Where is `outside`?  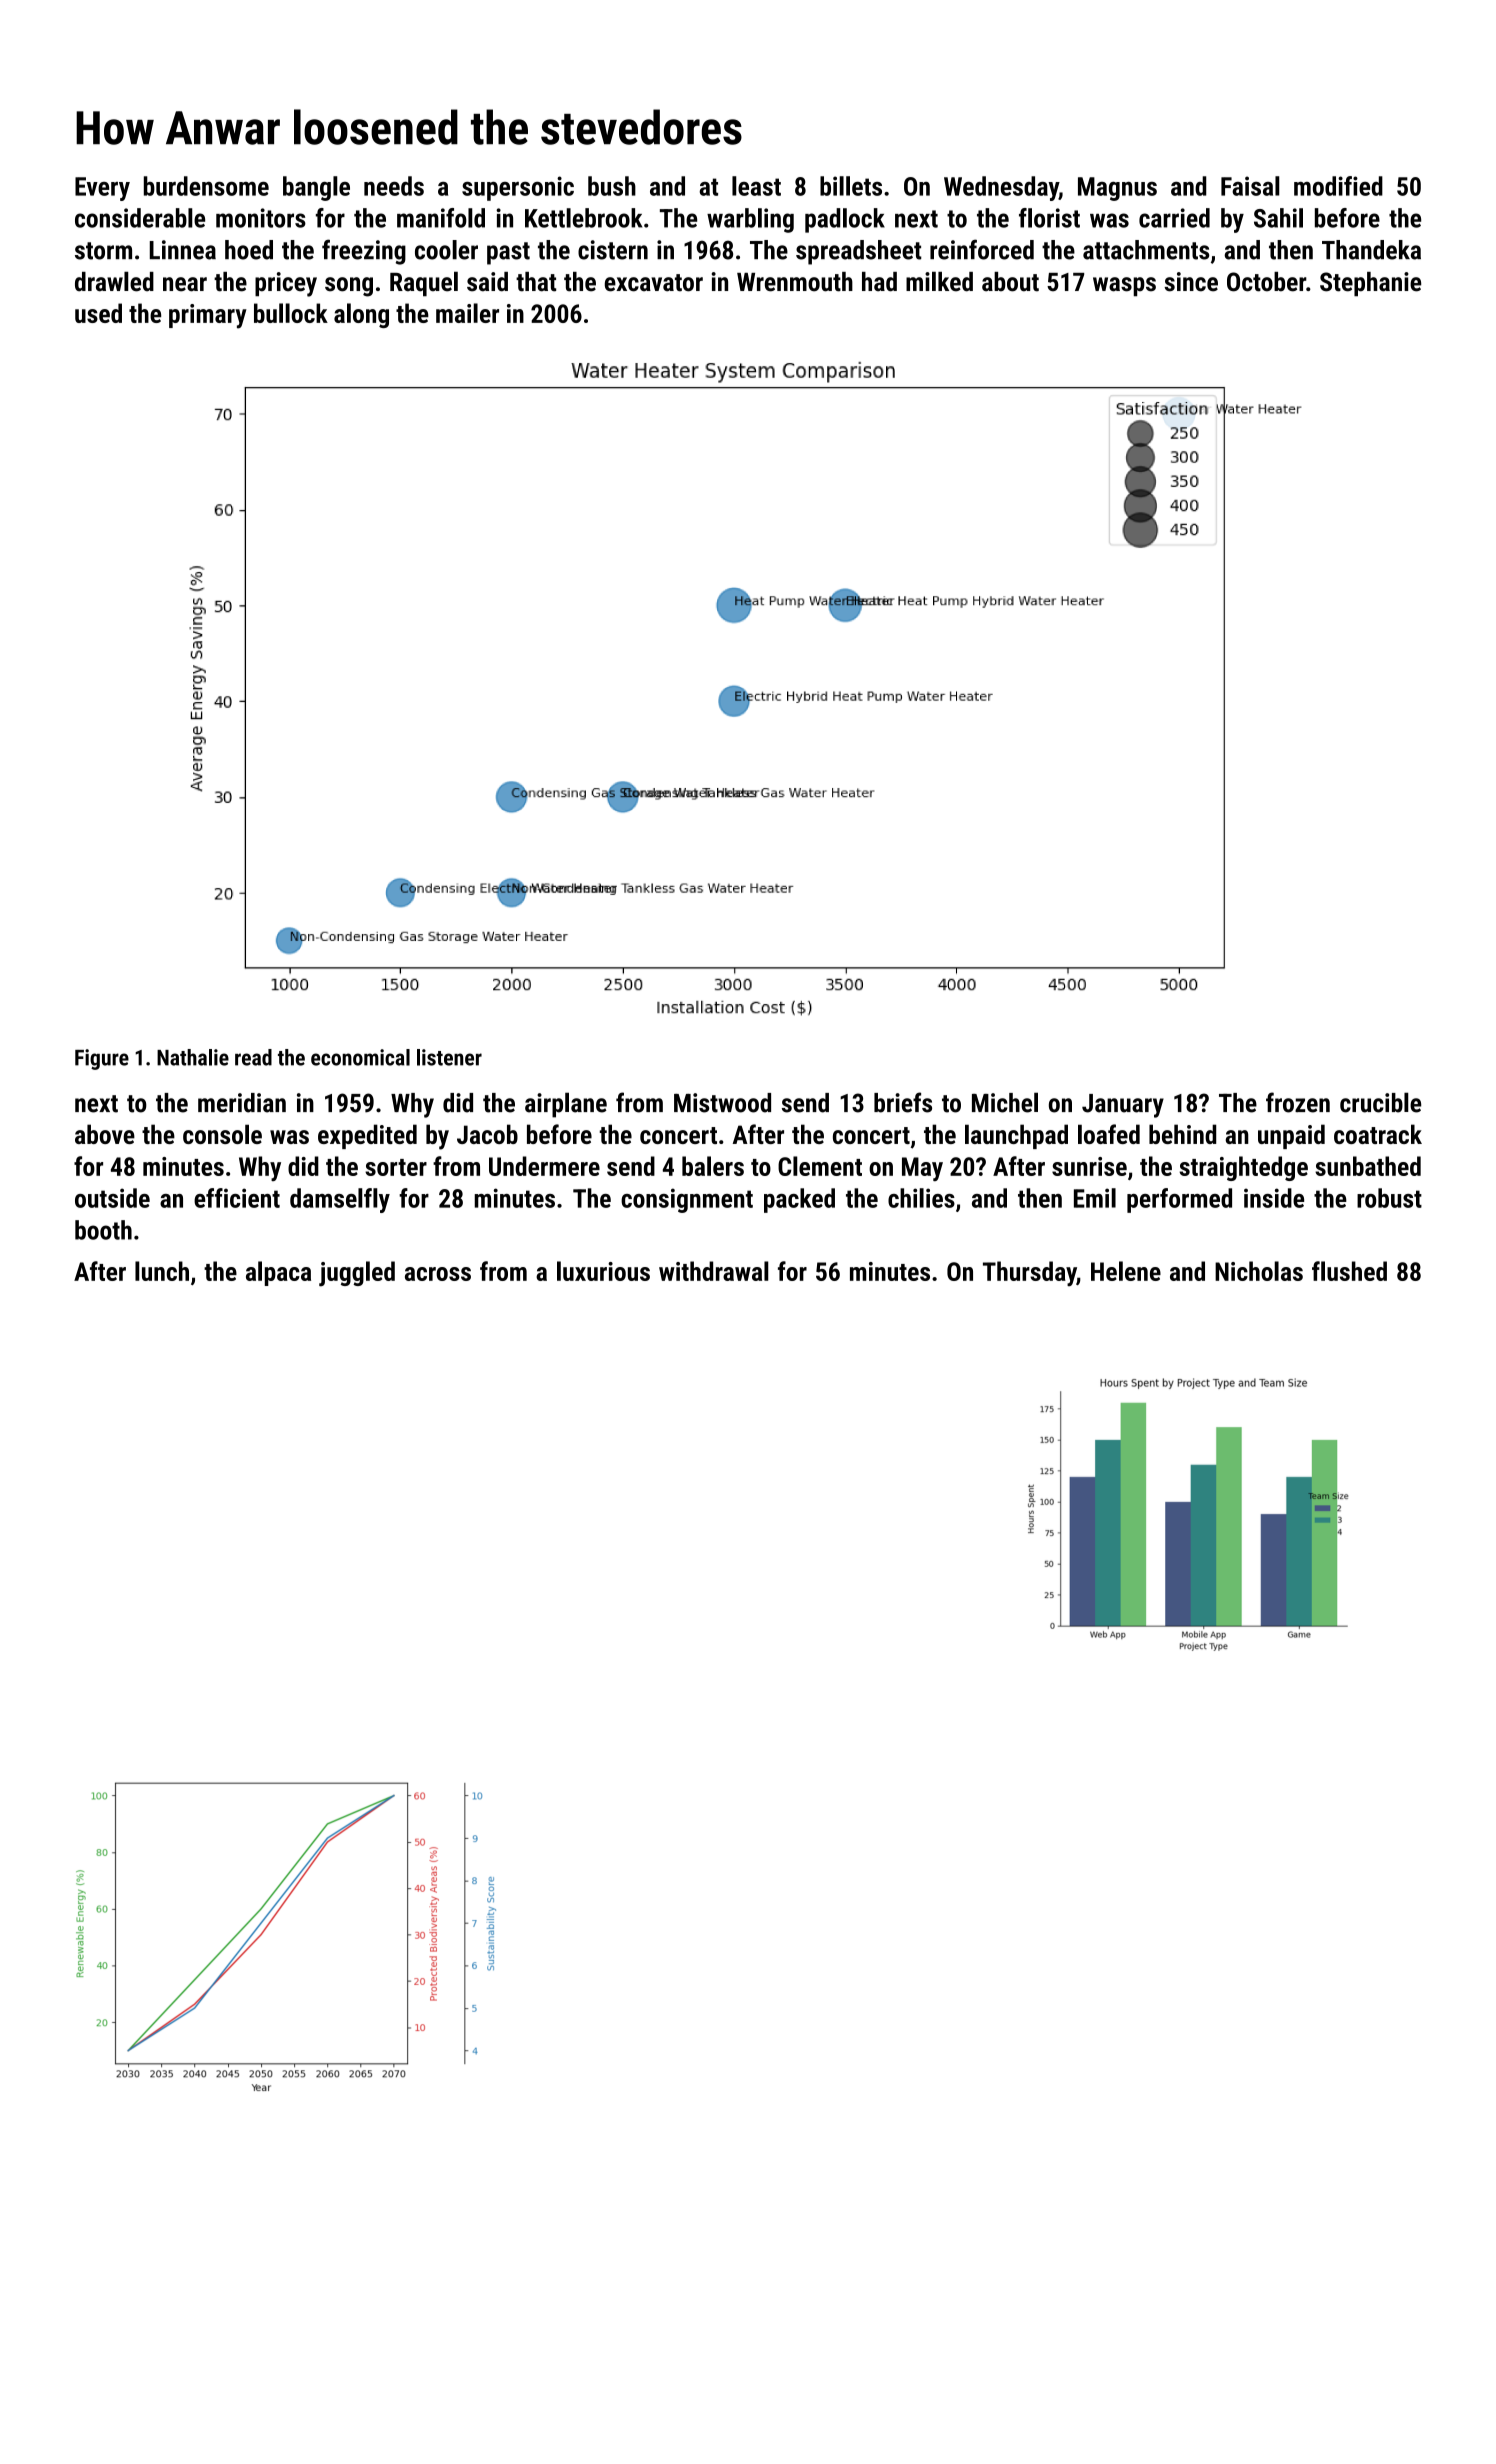
outside is located at coordinates (112, 1198).
